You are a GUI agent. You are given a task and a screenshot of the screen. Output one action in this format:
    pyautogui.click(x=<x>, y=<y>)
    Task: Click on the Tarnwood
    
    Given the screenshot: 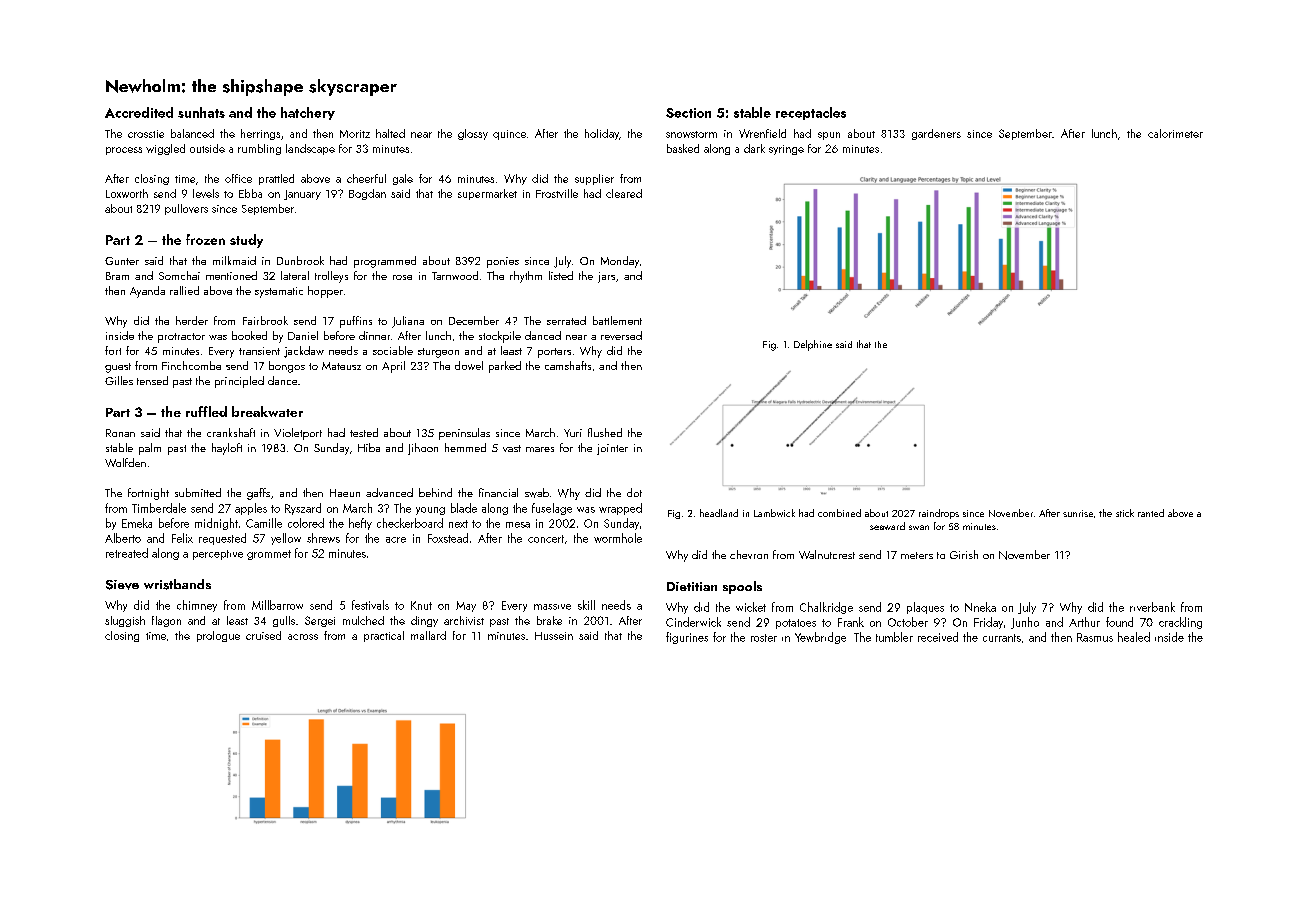 What is the action you would take?
    pyautogui.click(x=455, y=275)
